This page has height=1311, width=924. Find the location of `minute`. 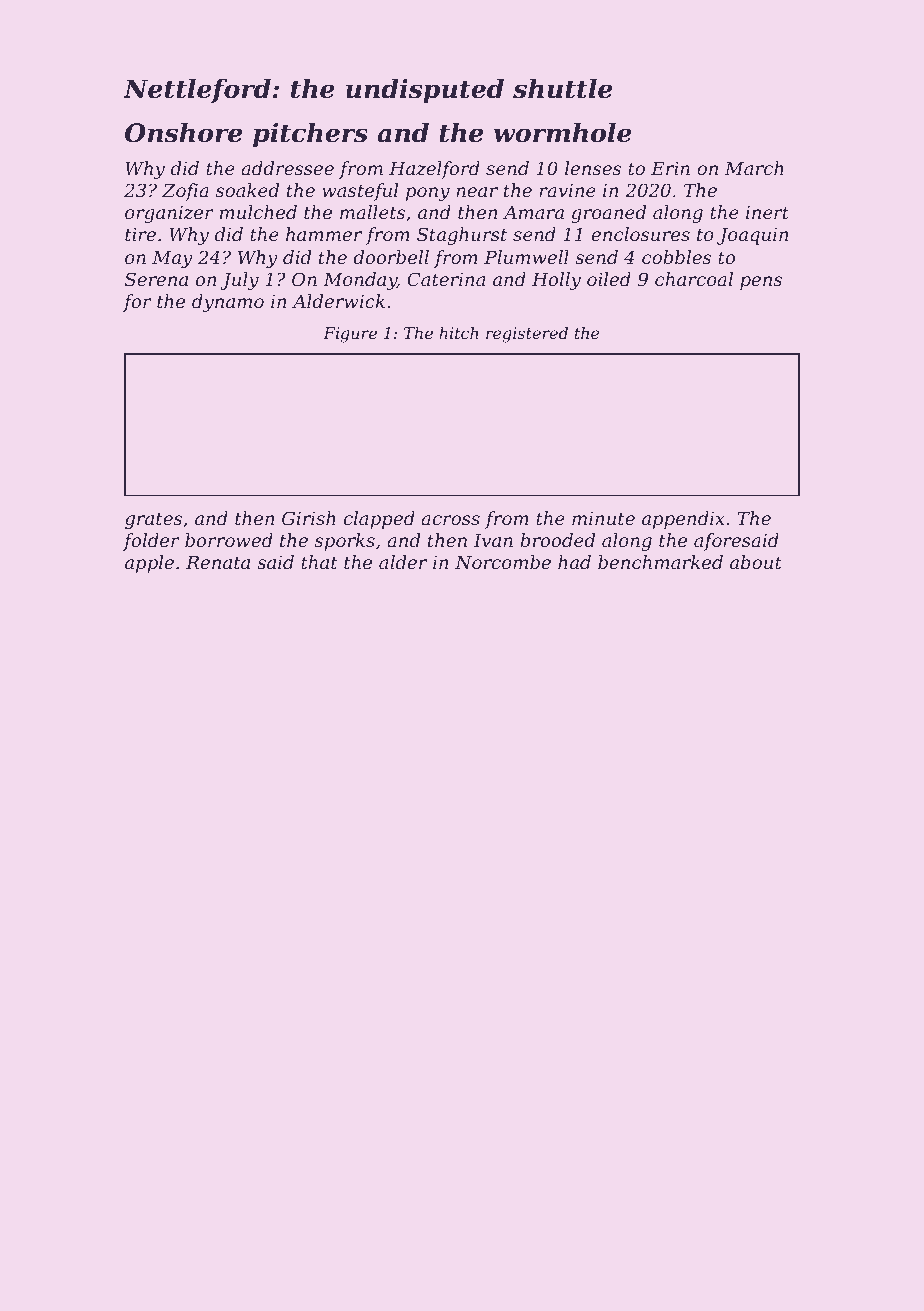

minute is located at coordinates (603, 518).
